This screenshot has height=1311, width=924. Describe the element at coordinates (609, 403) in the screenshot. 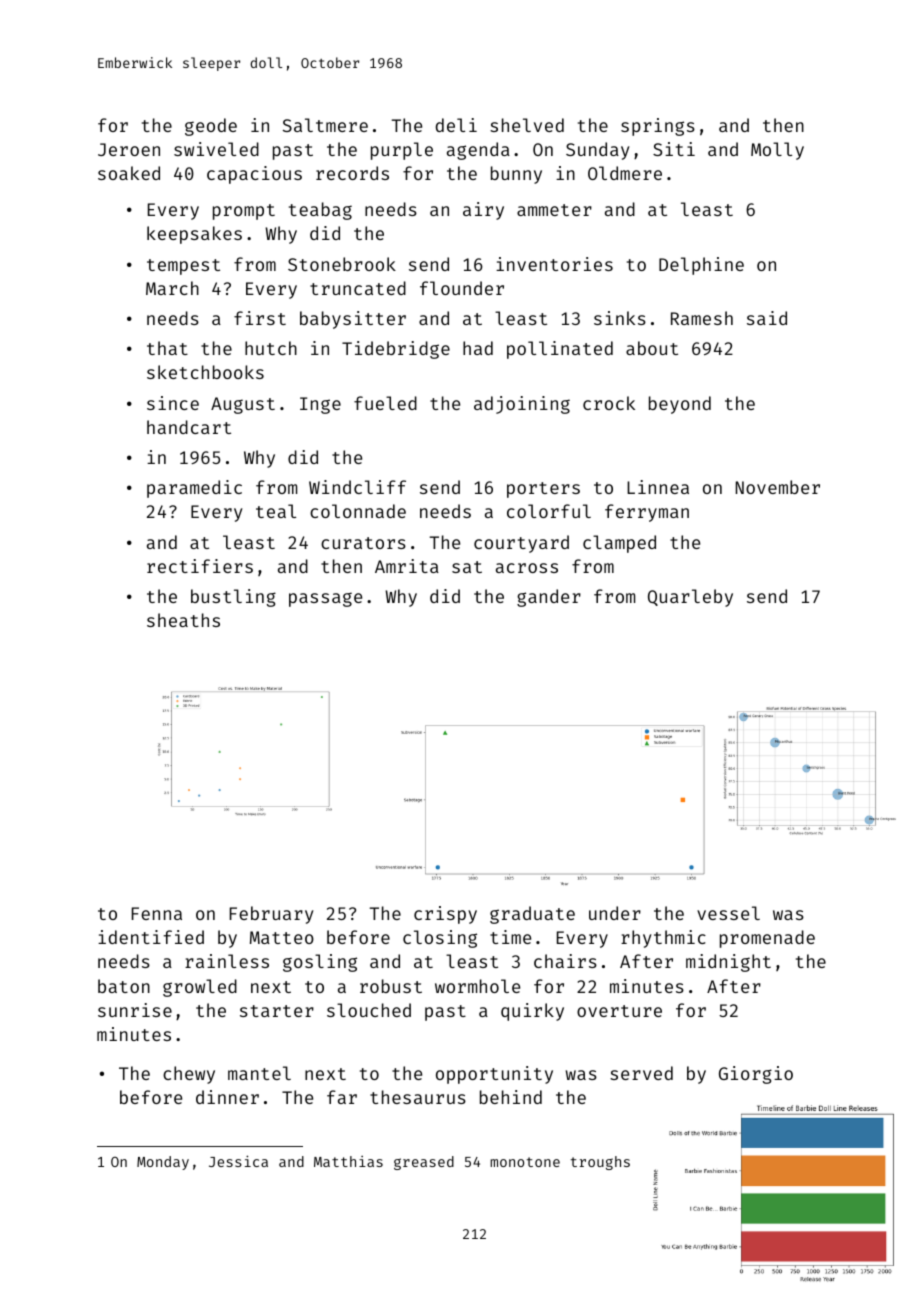

I see `crock` at that location.
